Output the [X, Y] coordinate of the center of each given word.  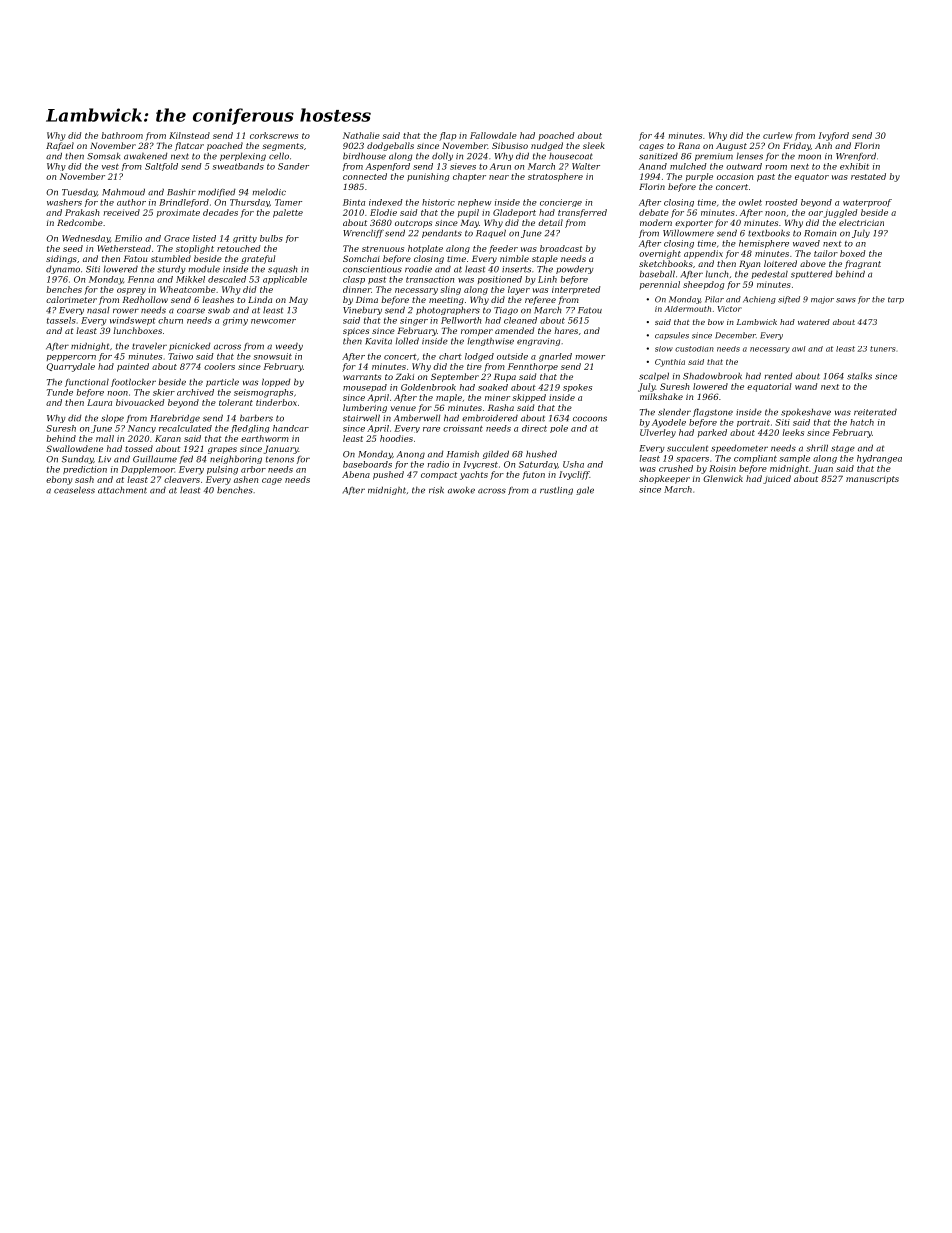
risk [436, 490]
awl [799, 349]
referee [540, 300]
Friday [797, 146]
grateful [258, 259]
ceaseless [74, 490]
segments [283, 147]
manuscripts [872, 480]
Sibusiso [510, 145]
